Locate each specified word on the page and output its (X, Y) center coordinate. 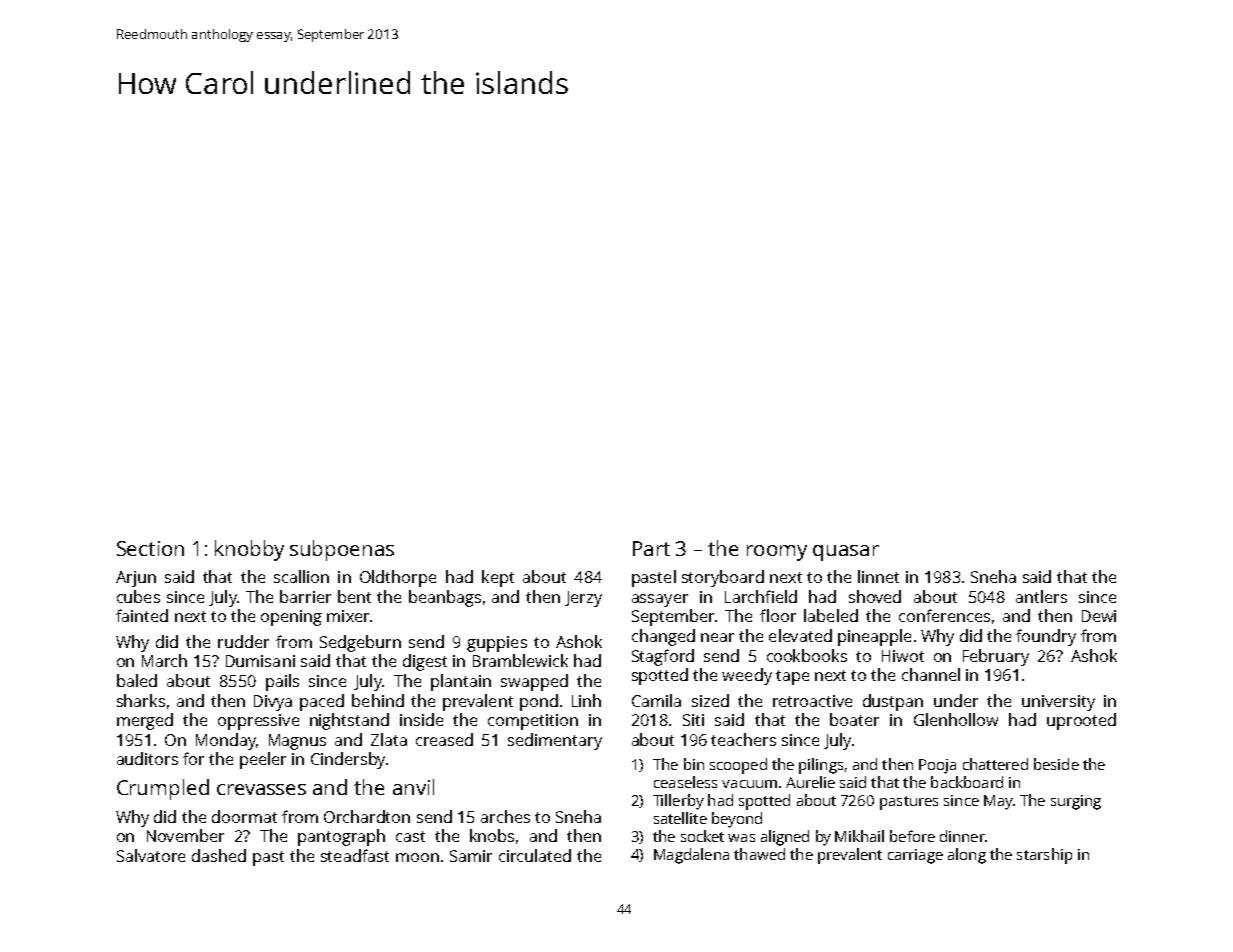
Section (150, 548)
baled (137, 680)
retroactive (812, 701)
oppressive (258, 722)
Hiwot (903, 656)
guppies (497, 644)
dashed (219, 855)
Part (651, 548)
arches (505, 816)
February (996, 657)
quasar (846, 553)
